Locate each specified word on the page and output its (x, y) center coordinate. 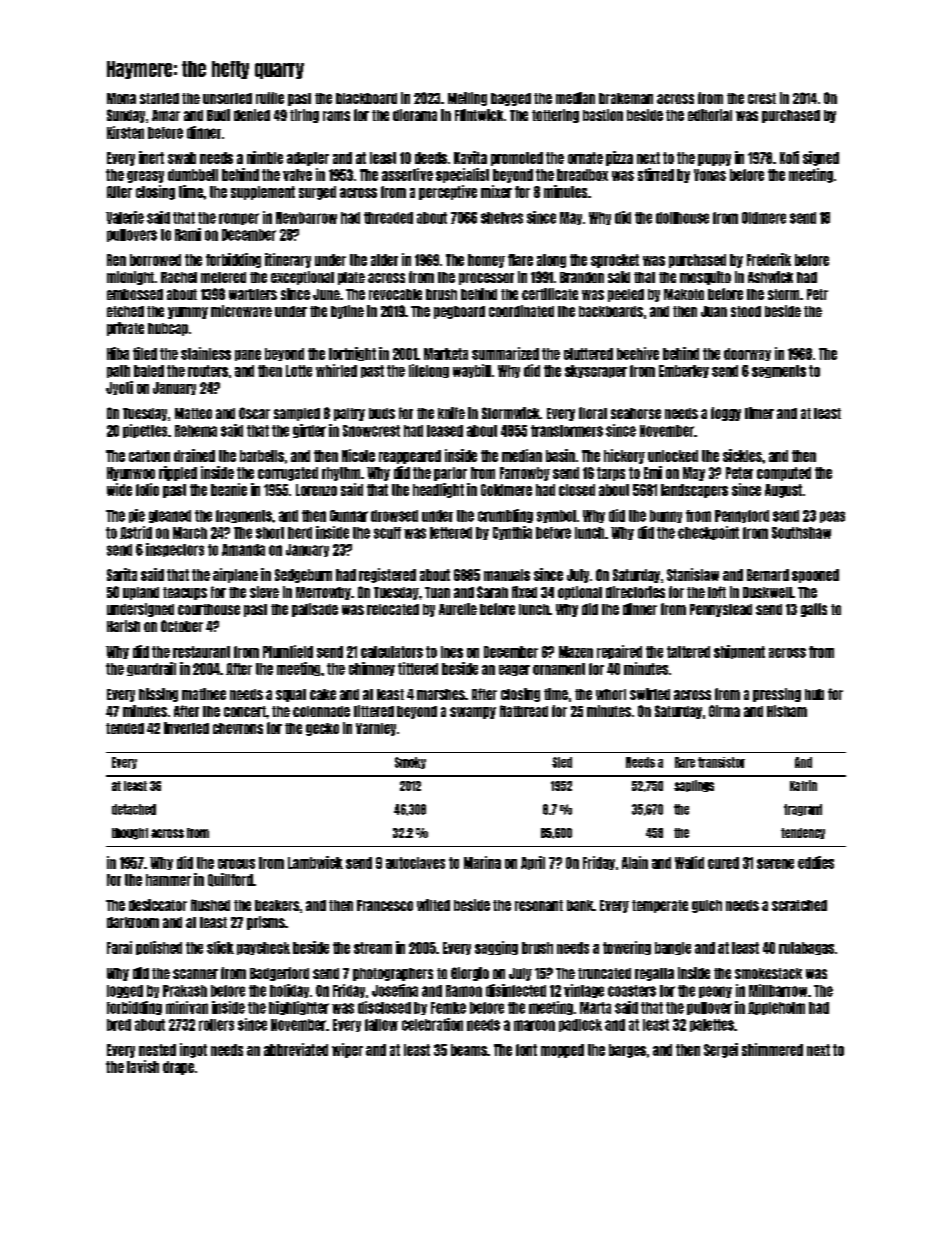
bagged (511, 99)
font (526, 1050)
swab (182, 158)
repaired (619, 652)
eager (514, 670)
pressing (777, 695)
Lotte (299, 371)
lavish (143, 1066)
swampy (473, 713)
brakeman (626, 98)
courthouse (209, 609)
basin (560, 455)
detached (134, 809)
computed (784, 474)
